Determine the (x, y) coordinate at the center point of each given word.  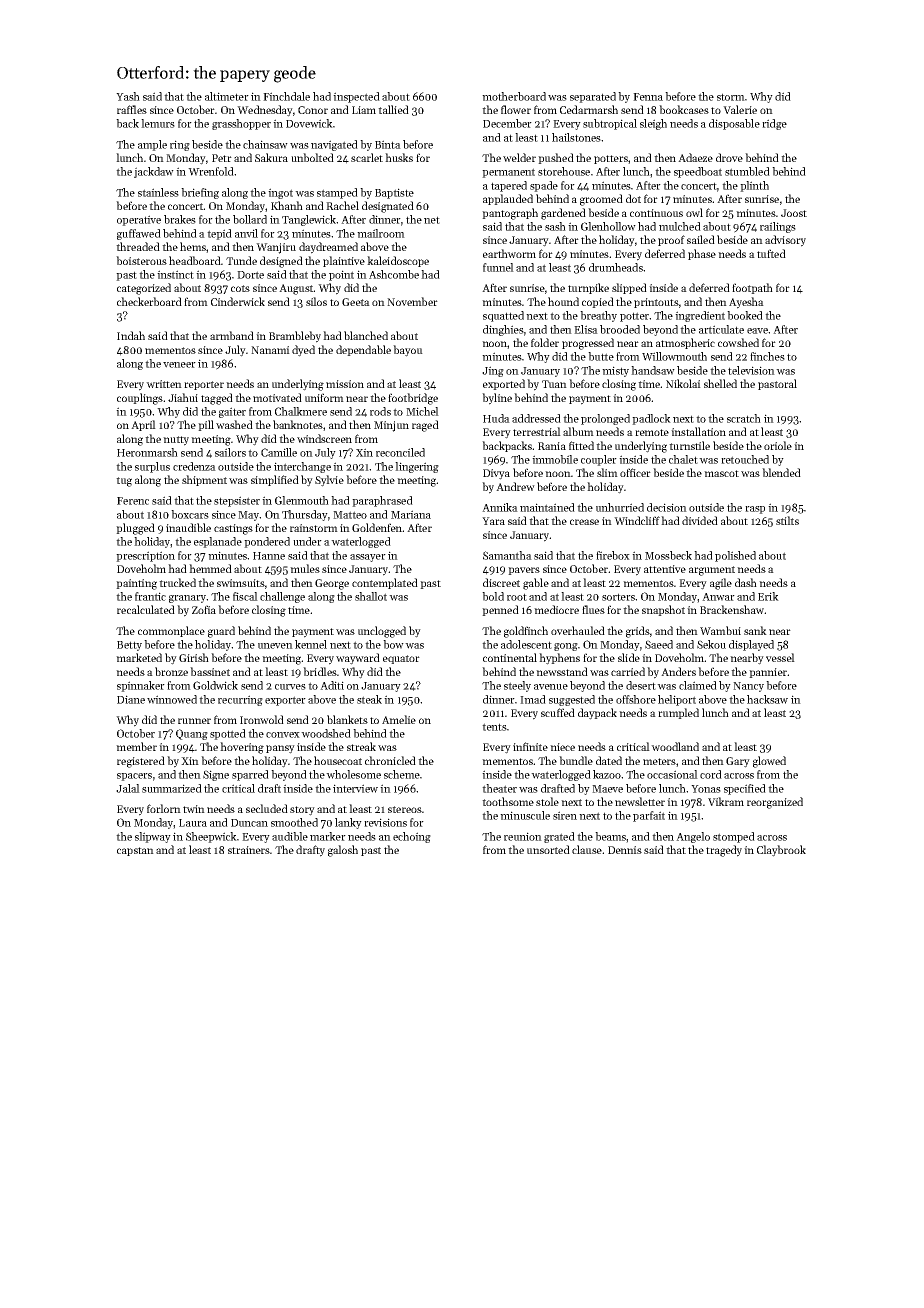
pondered (267, 542)
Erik (768, 596)
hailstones (576, 137)
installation (698, 431)
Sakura (271, 157)
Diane (131, 699)
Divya (496, 474)
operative (139, 220)
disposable (734, 124)
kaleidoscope (398, 261)
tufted (771, 253)
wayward (358, 659)
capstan (135, 851)
